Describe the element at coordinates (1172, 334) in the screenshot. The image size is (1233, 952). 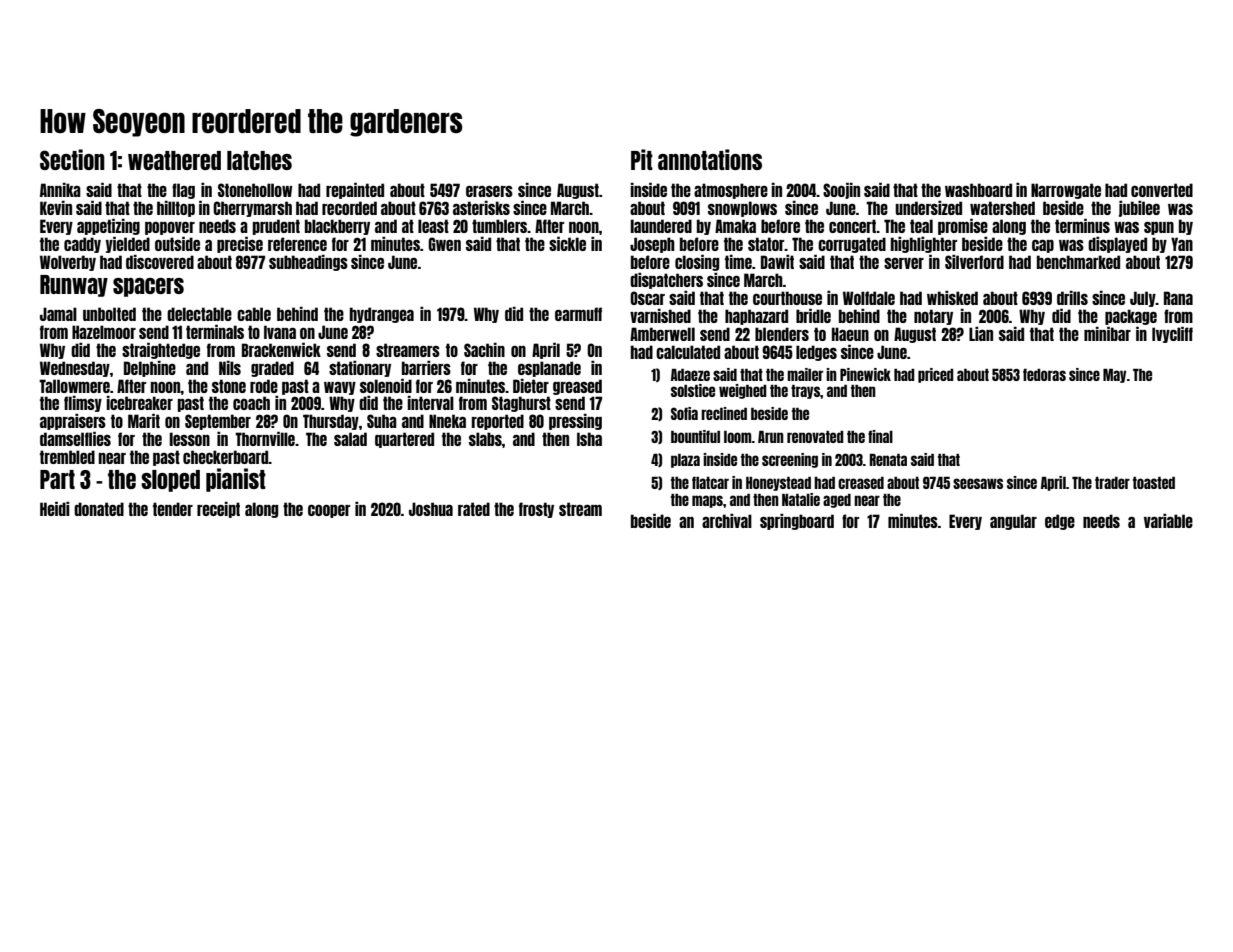
I see `Ivycliff` at that location.
